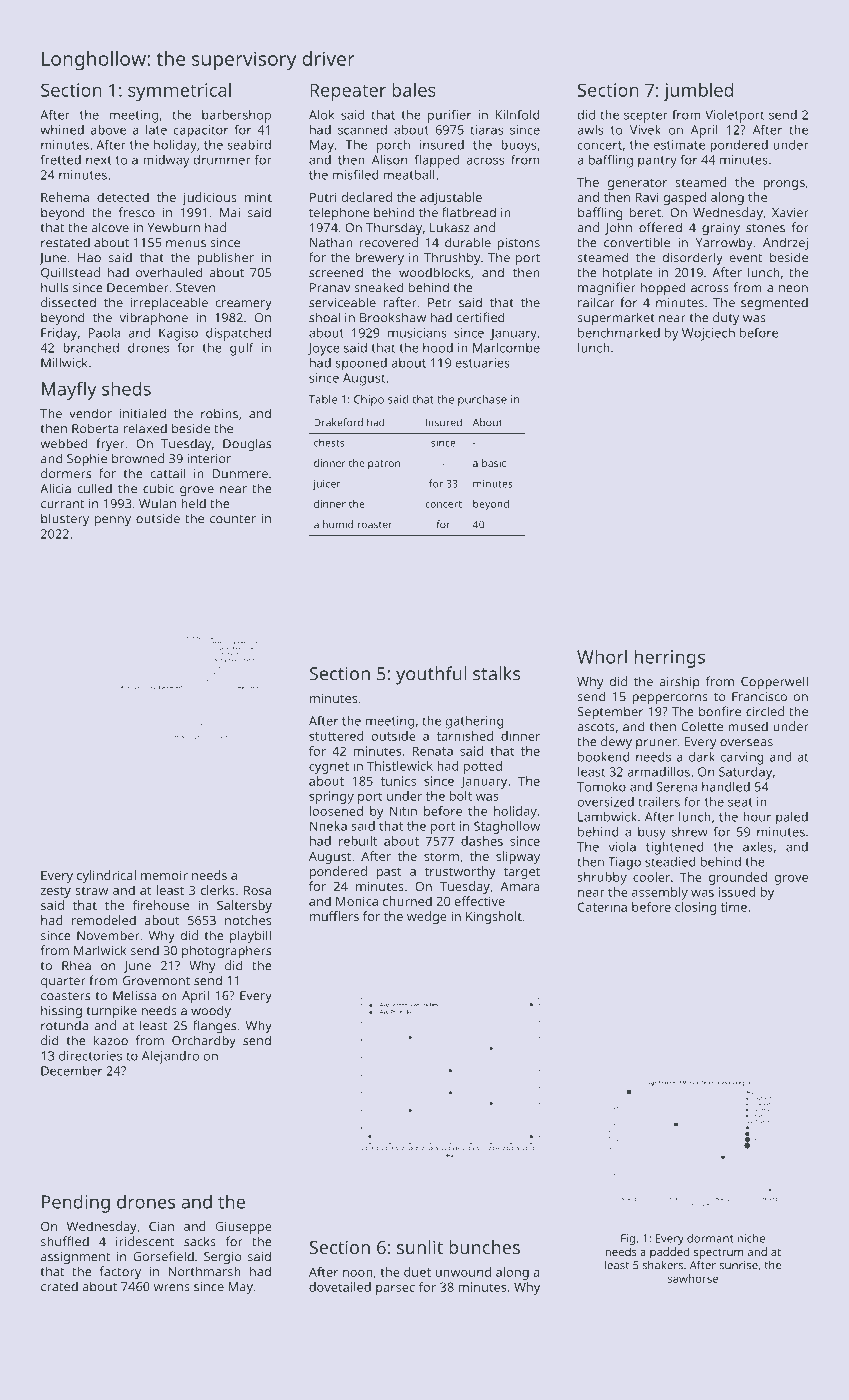  Describe the element at coordinates (414, 90) in the document. I see `bales` at that location.
